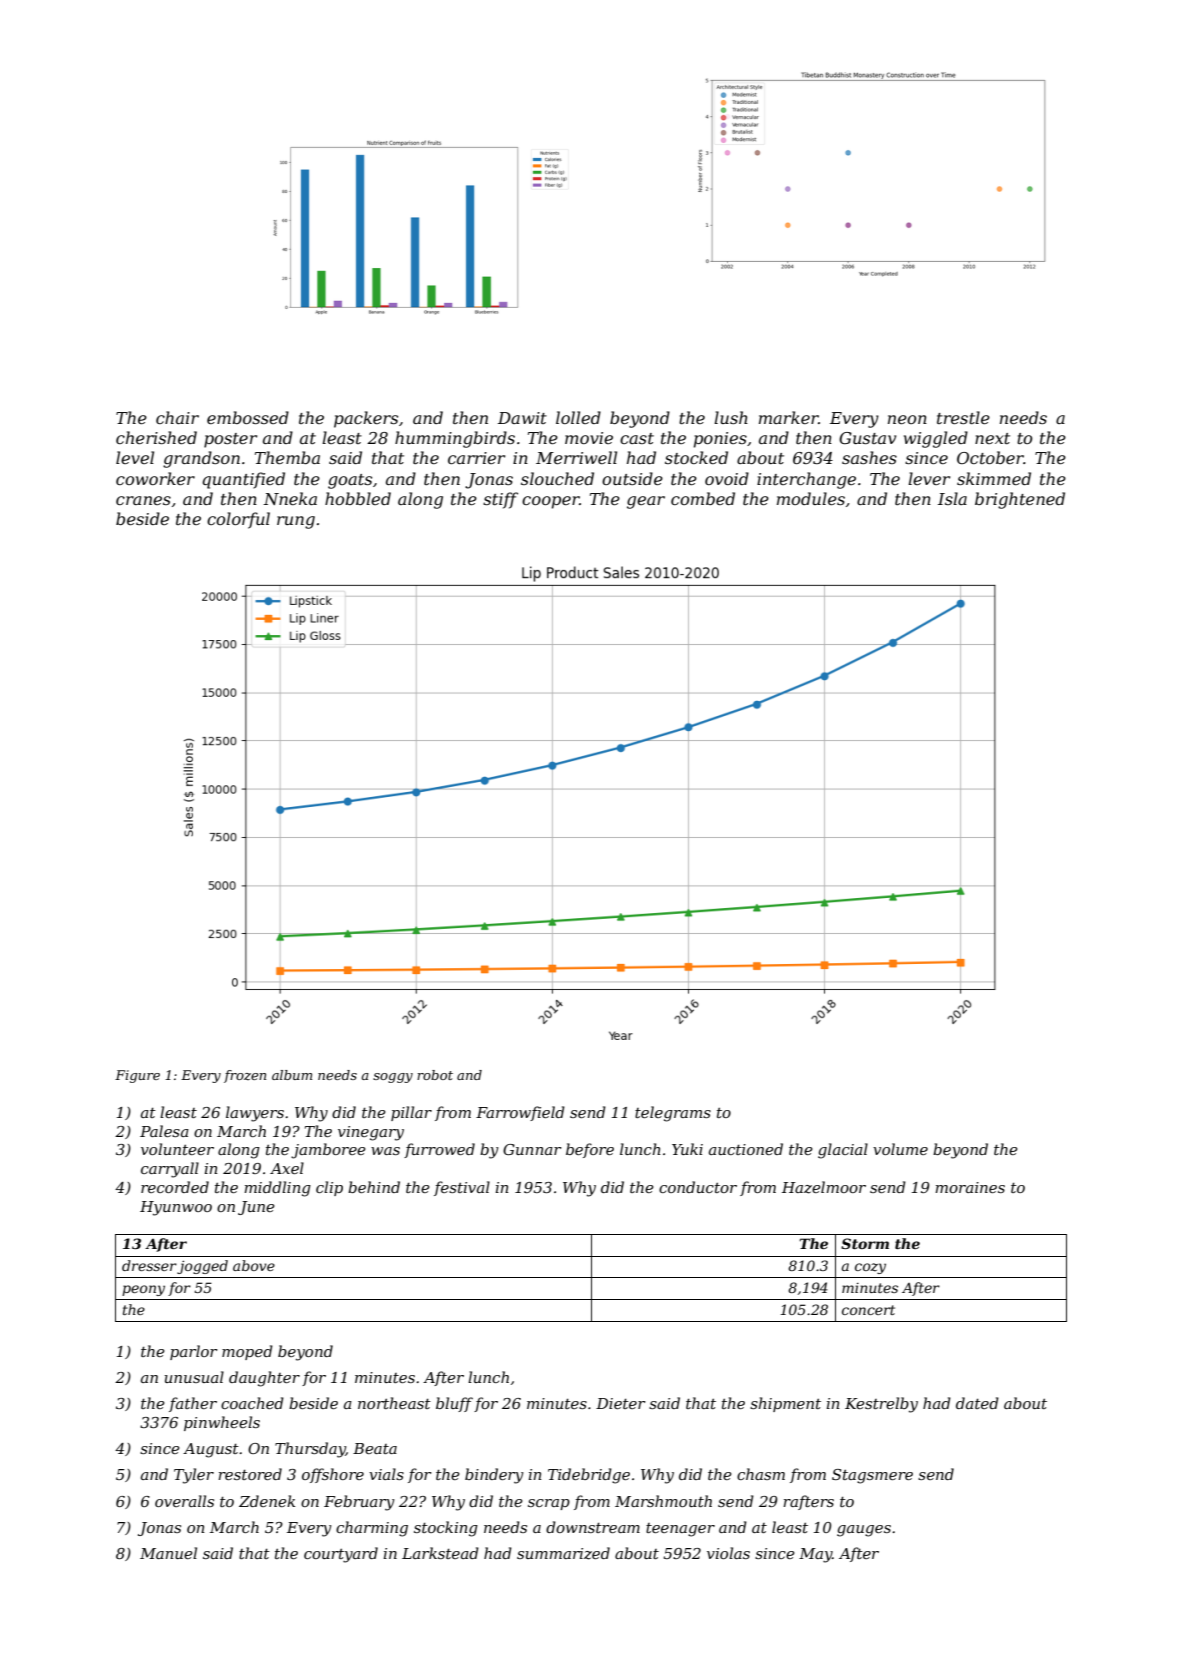 The image size is (1182, 1672). I want to click on before, so click(590, 1150).
